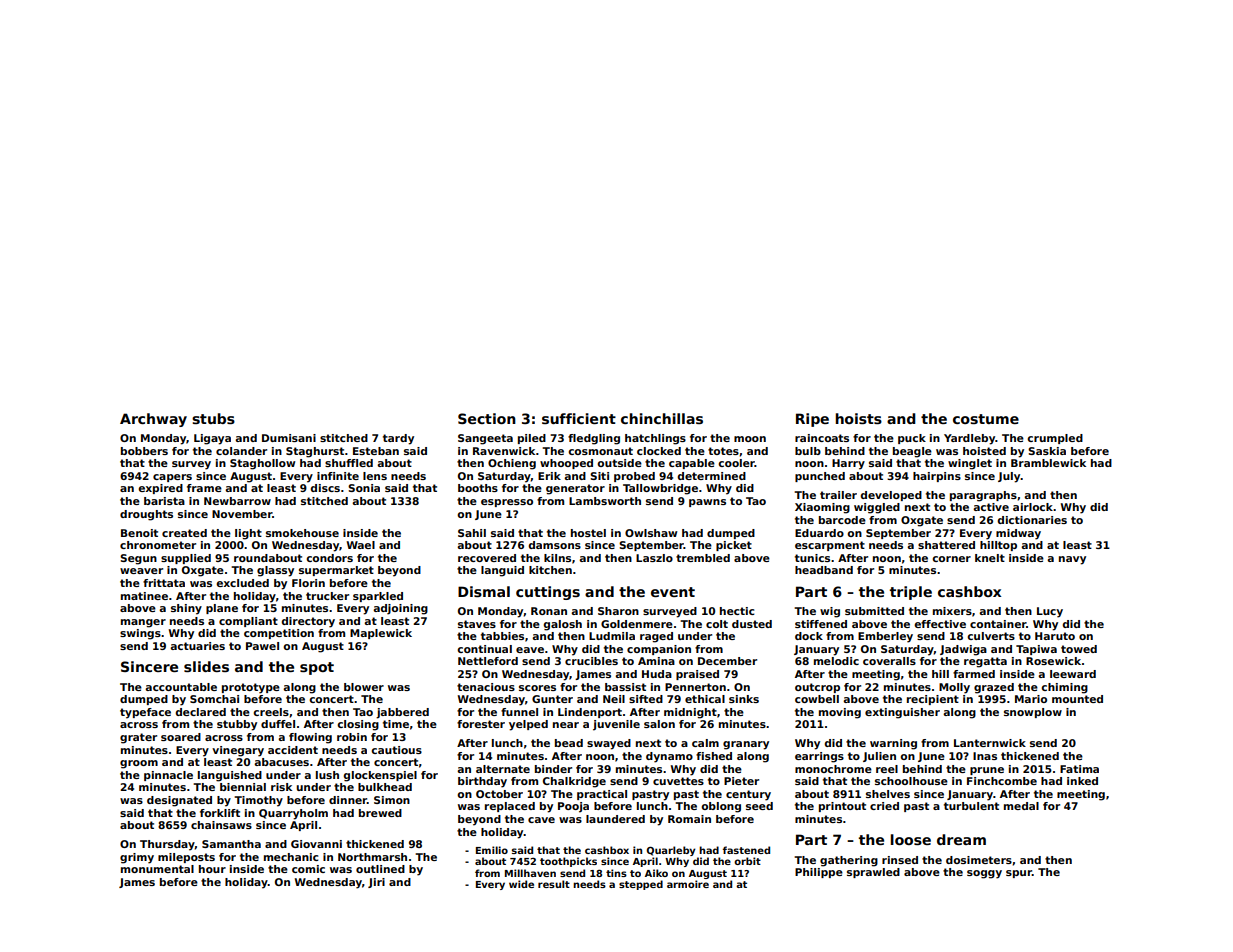  I want to click on hectic, so click(737, 611).
